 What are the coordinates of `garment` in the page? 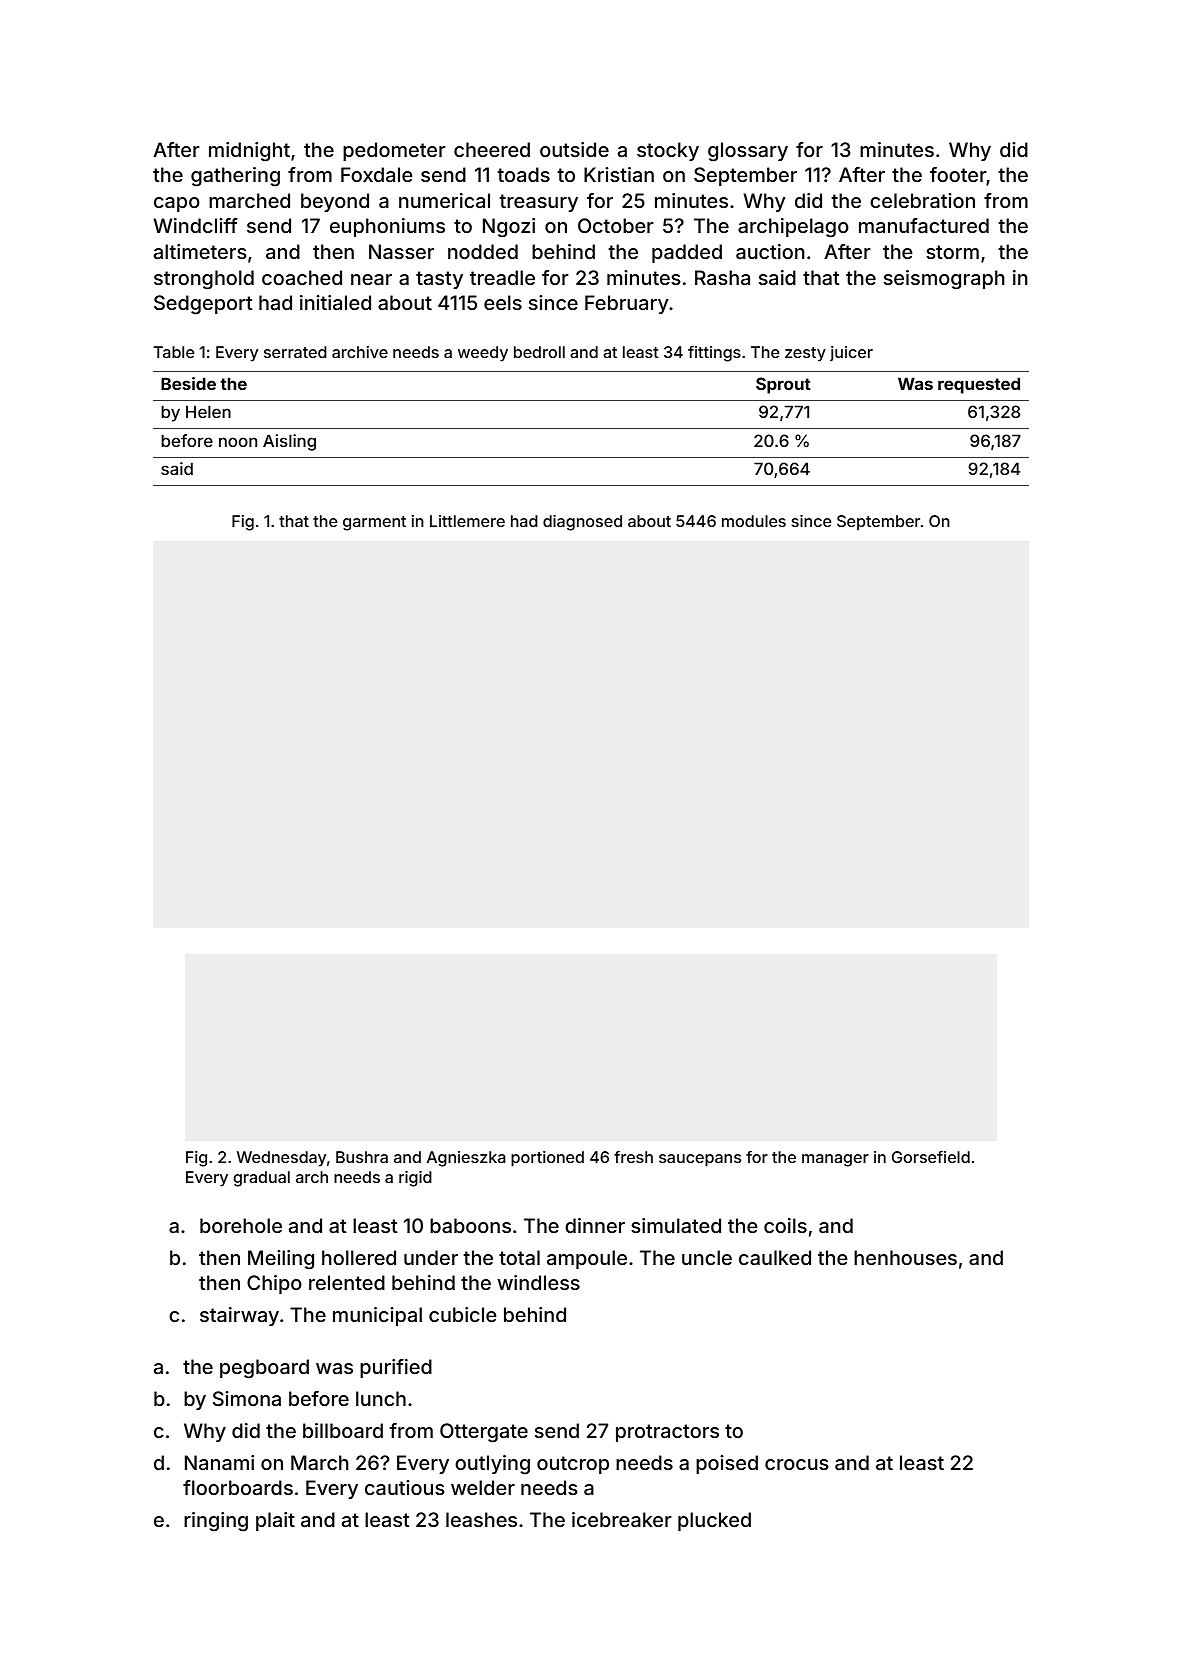 It's located at (374, 523).
